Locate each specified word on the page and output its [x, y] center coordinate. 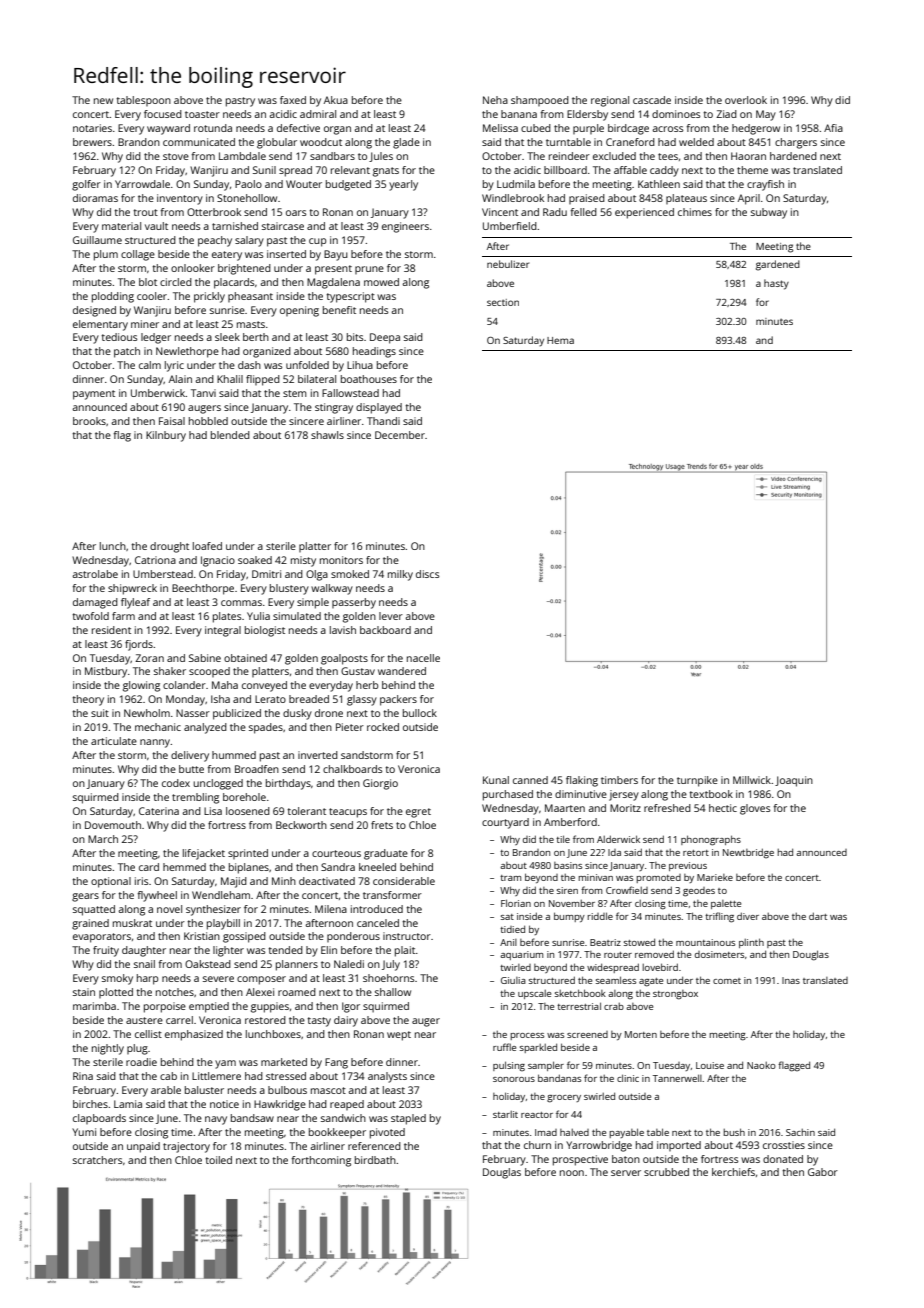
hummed [234, 755]
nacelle [423, 658]
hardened [793, 156]
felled [584, 212]
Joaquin [794, 781]
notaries [92, 128]
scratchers [97, 1160]
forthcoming [321, 1161]
